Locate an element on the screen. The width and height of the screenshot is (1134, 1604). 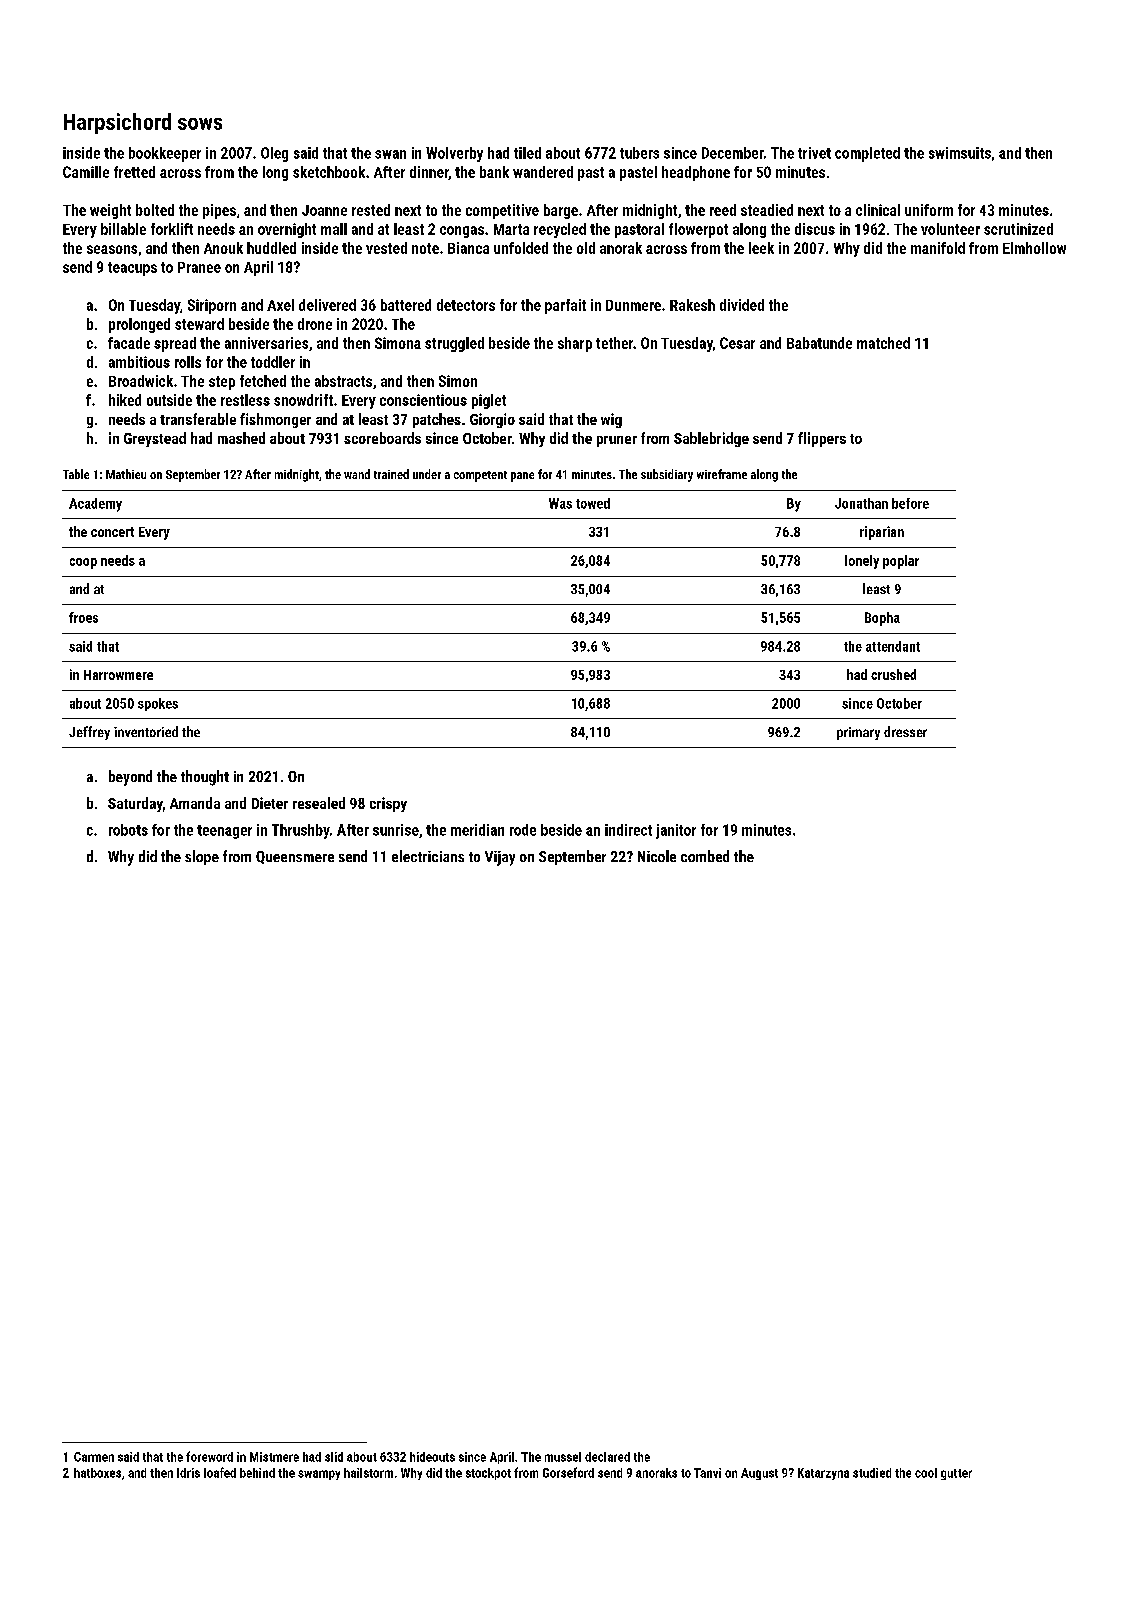
indirect is located at coordinates (628, 830).
